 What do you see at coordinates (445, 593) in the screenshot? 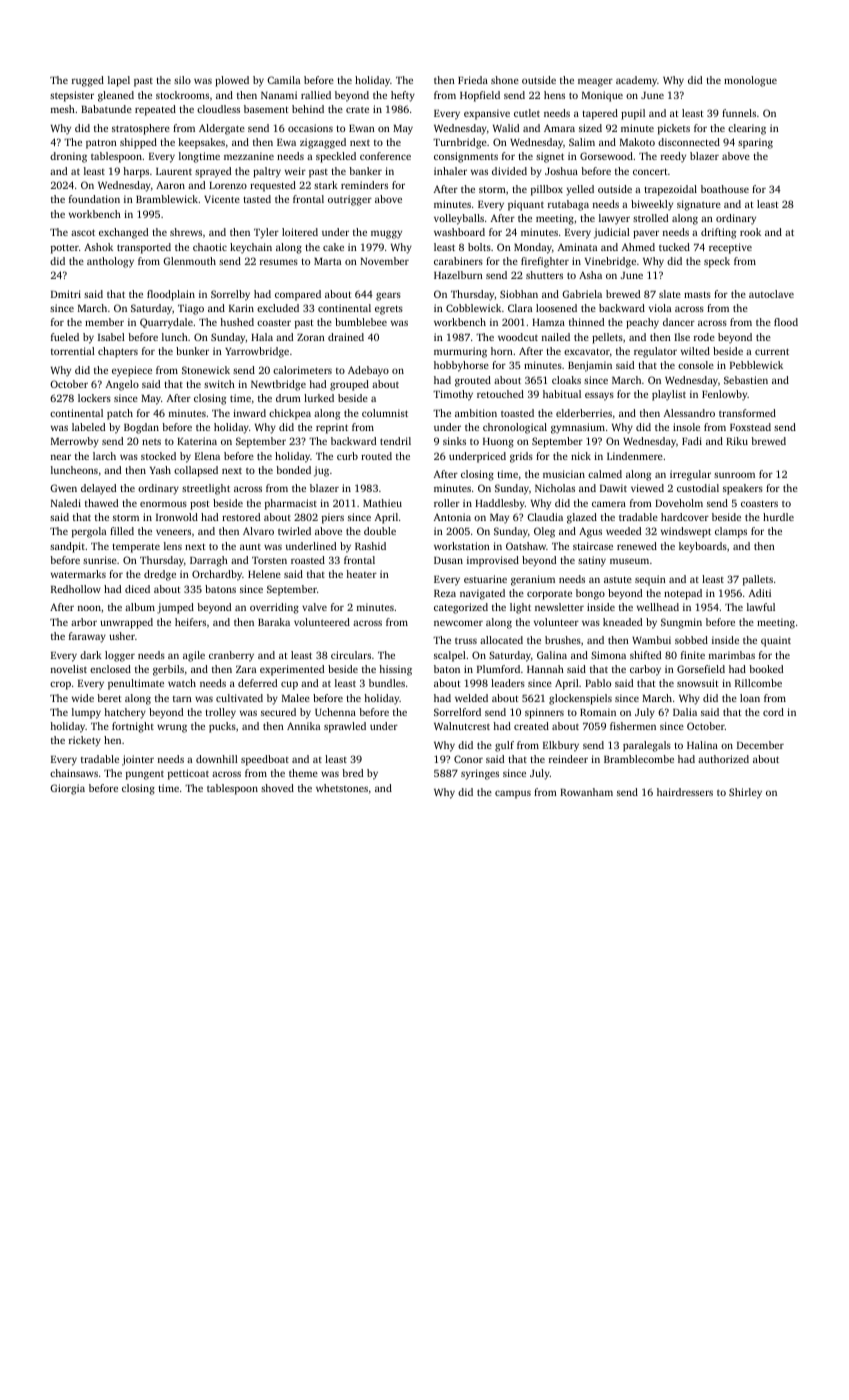
I see `Reza` at bounding box center [445, 593].
